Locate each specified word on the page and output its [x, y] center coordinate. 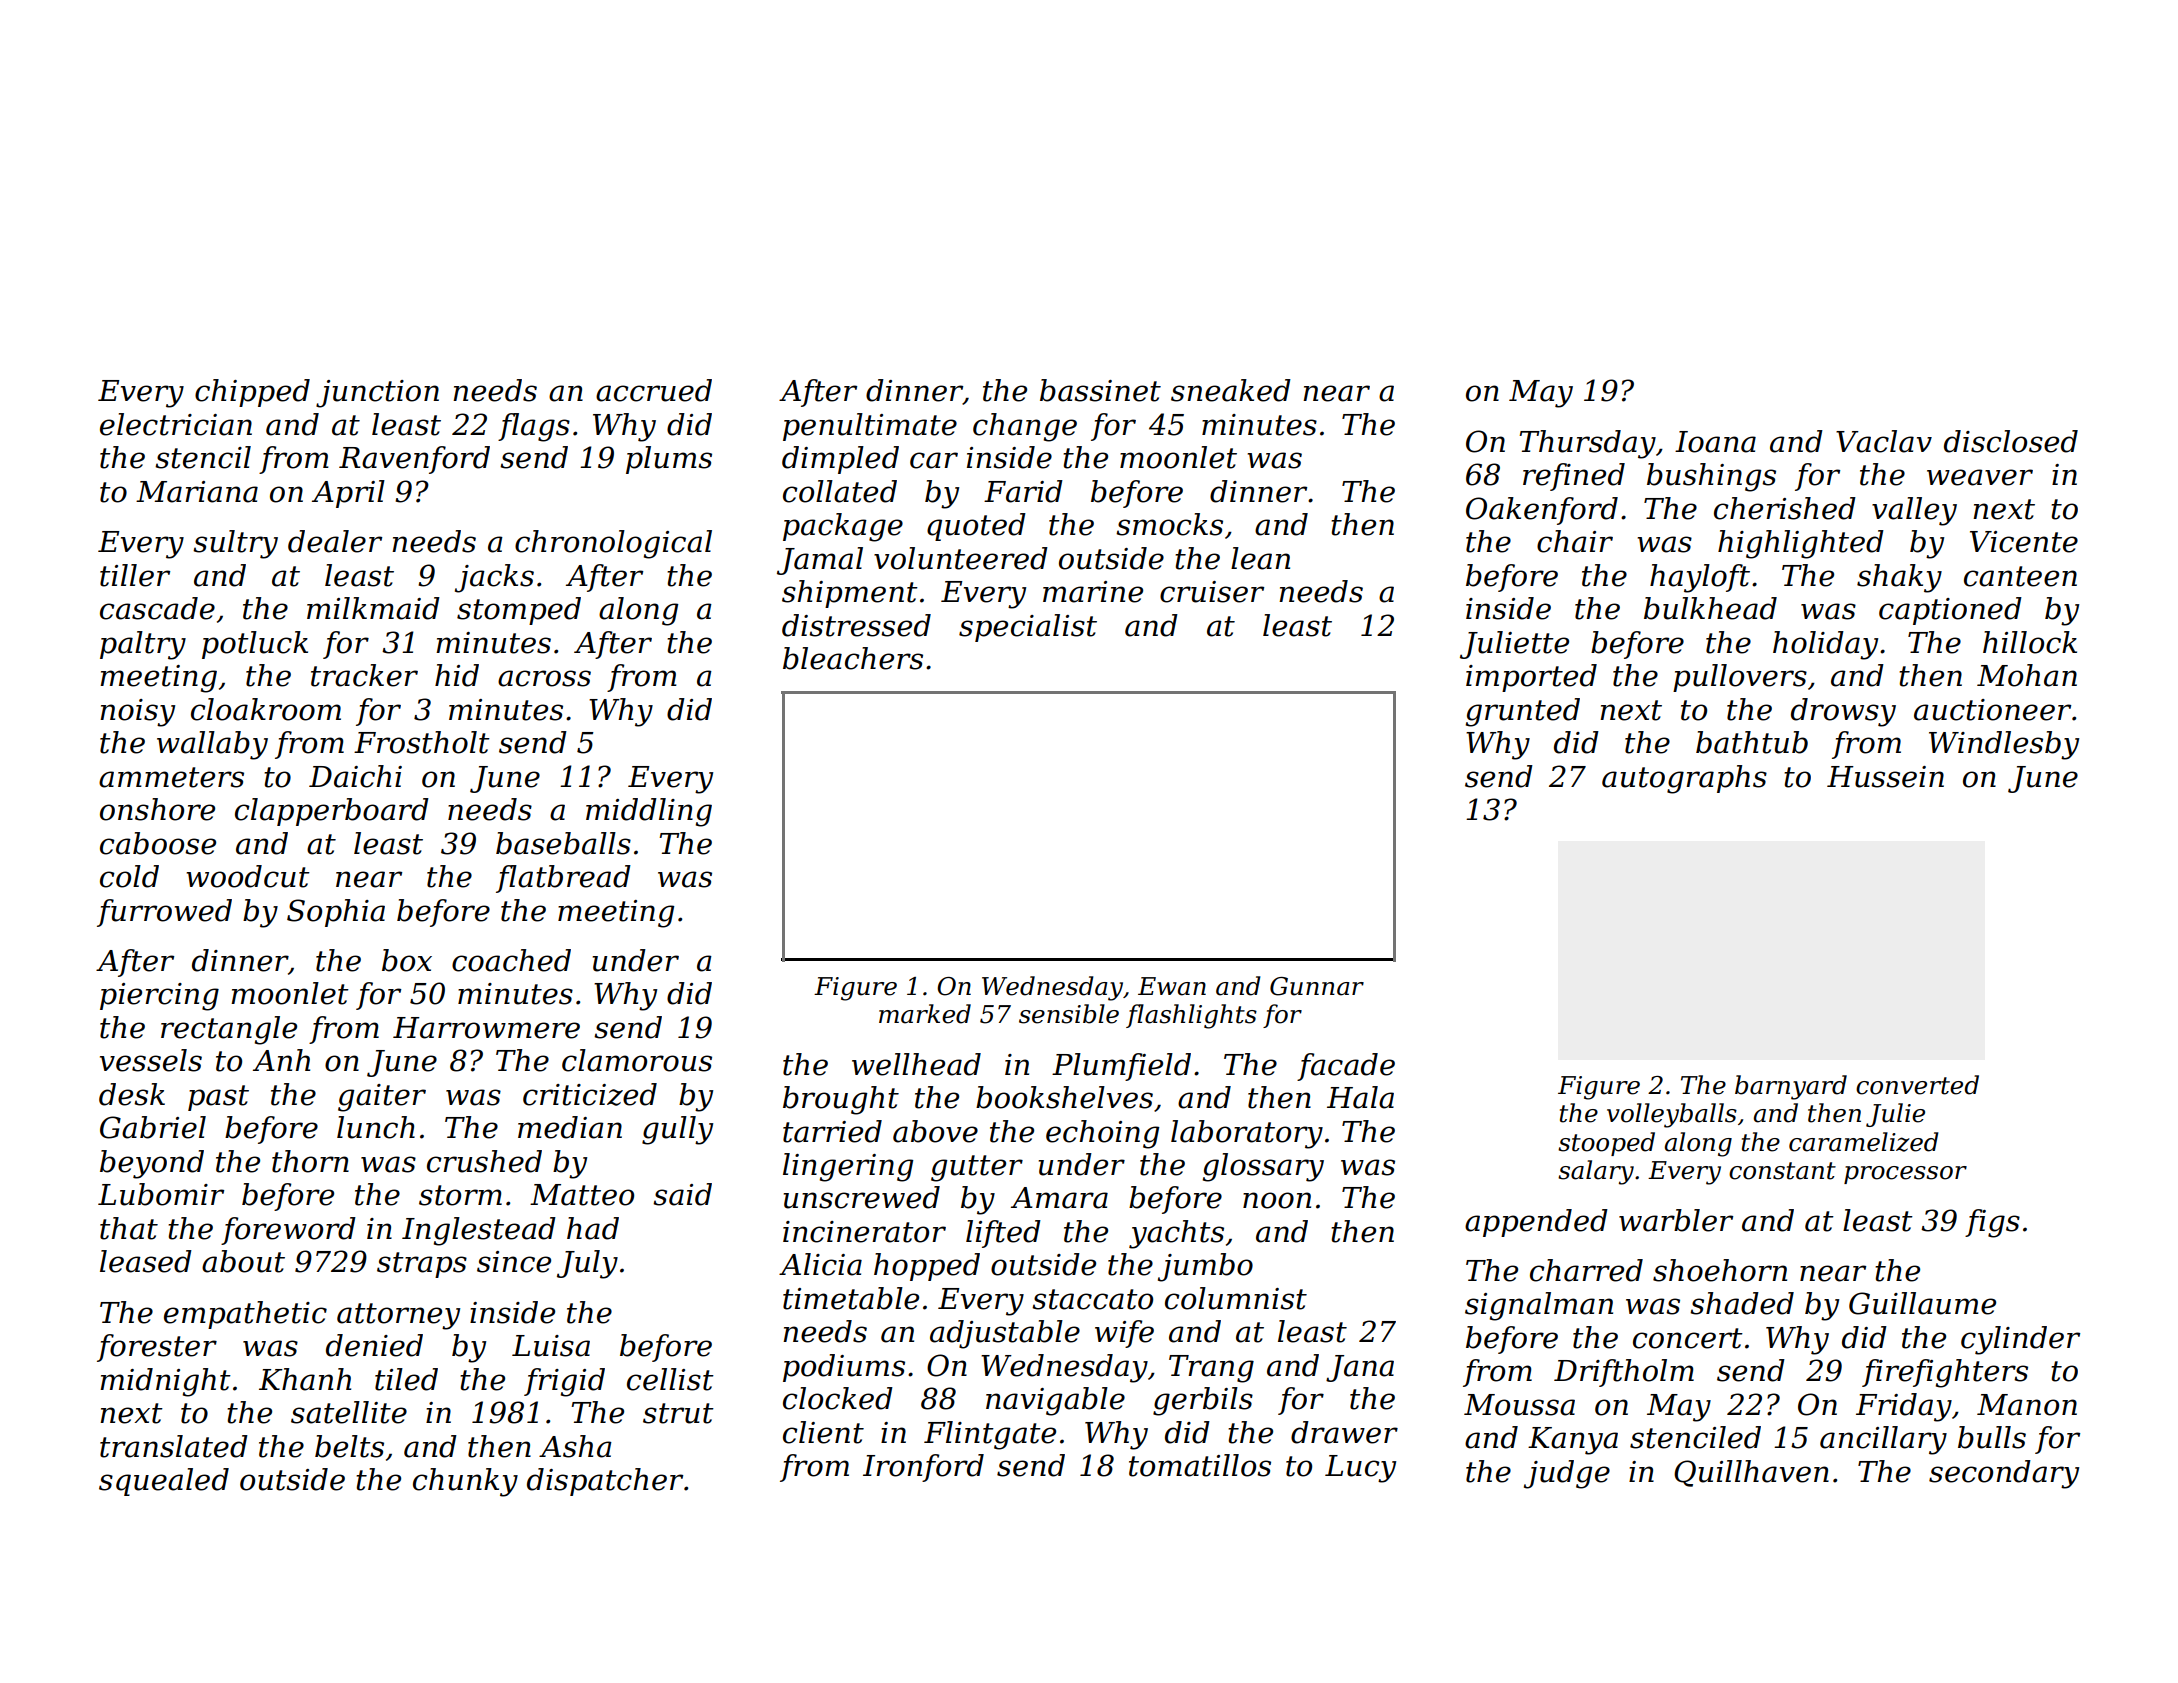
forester [157, 1348]
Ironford [923, 1468]
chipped [252, 393]
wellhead [916, 1064]
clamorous [637, 1060]
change [1025, 427]
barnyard [1791, 1087]
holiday [1825, 645]
